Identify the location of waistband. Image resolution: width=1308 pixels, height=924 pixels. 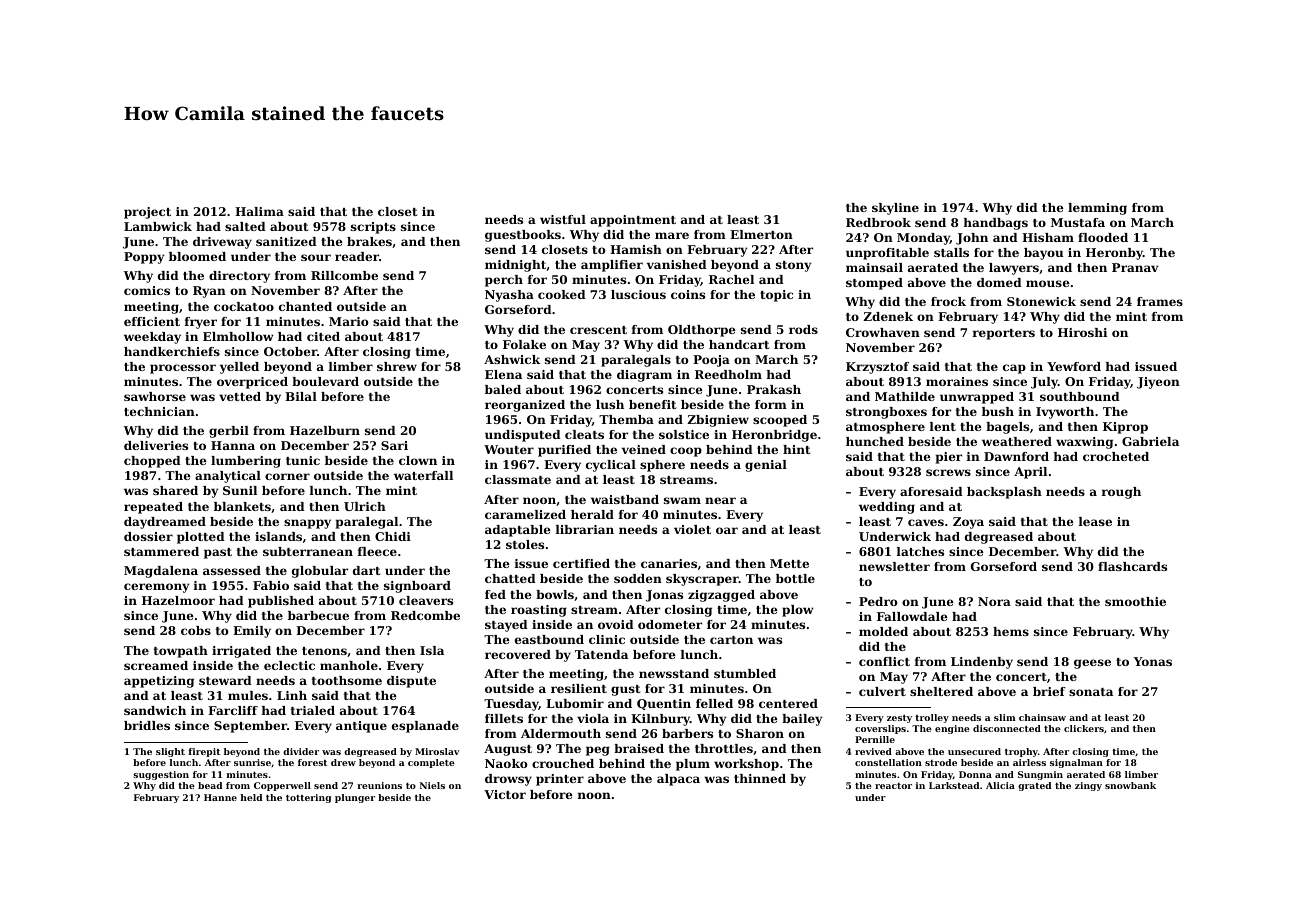
(625, 499).
